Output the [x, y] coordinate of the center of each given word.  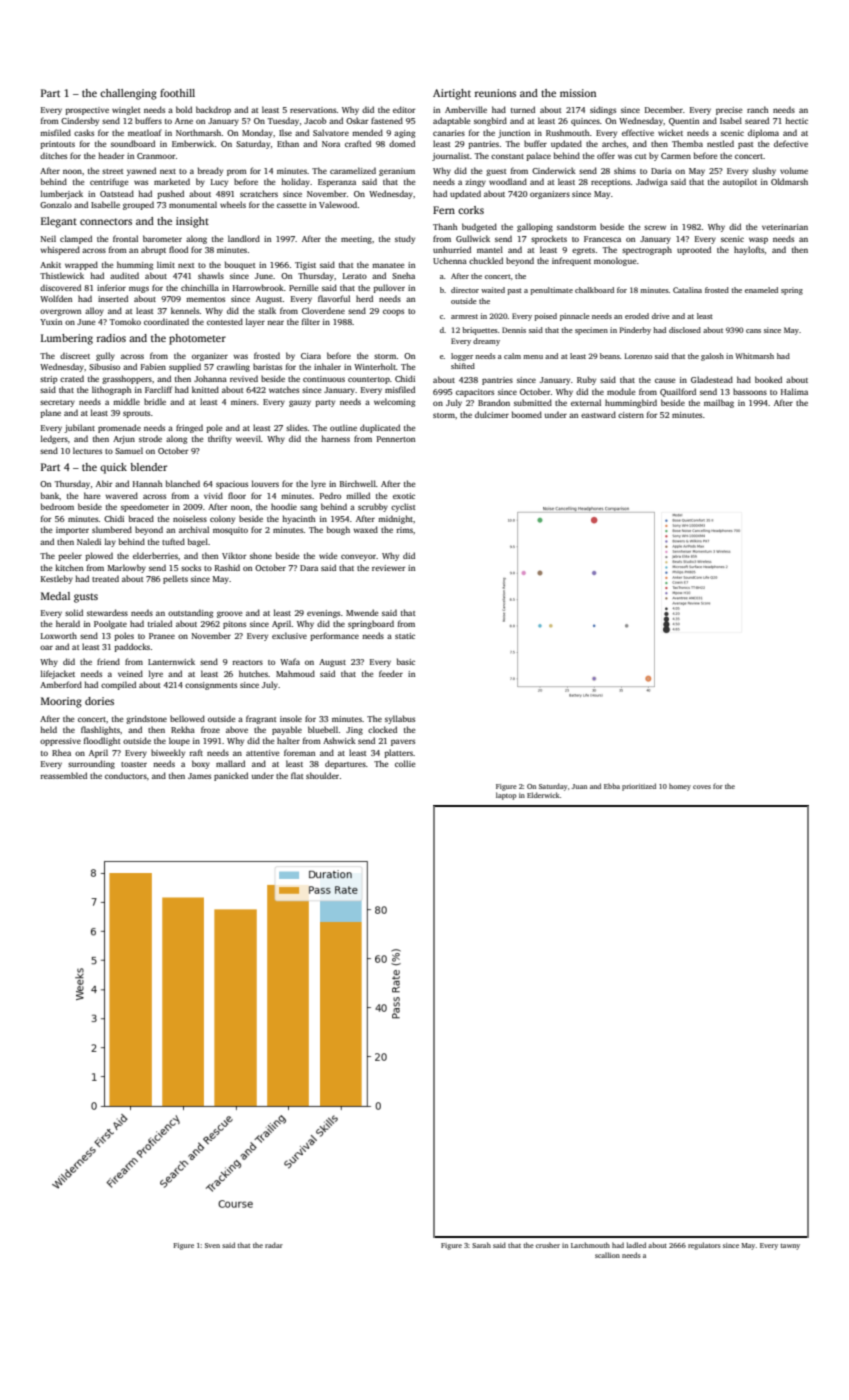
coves [702, 787]
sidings [603, 110]
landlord [244, 238]
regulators [704, 1246]
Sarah [481, 1245]
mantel [490, 249]
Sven [212, 1245]
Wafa [290, 661]
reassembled [63, 775]
